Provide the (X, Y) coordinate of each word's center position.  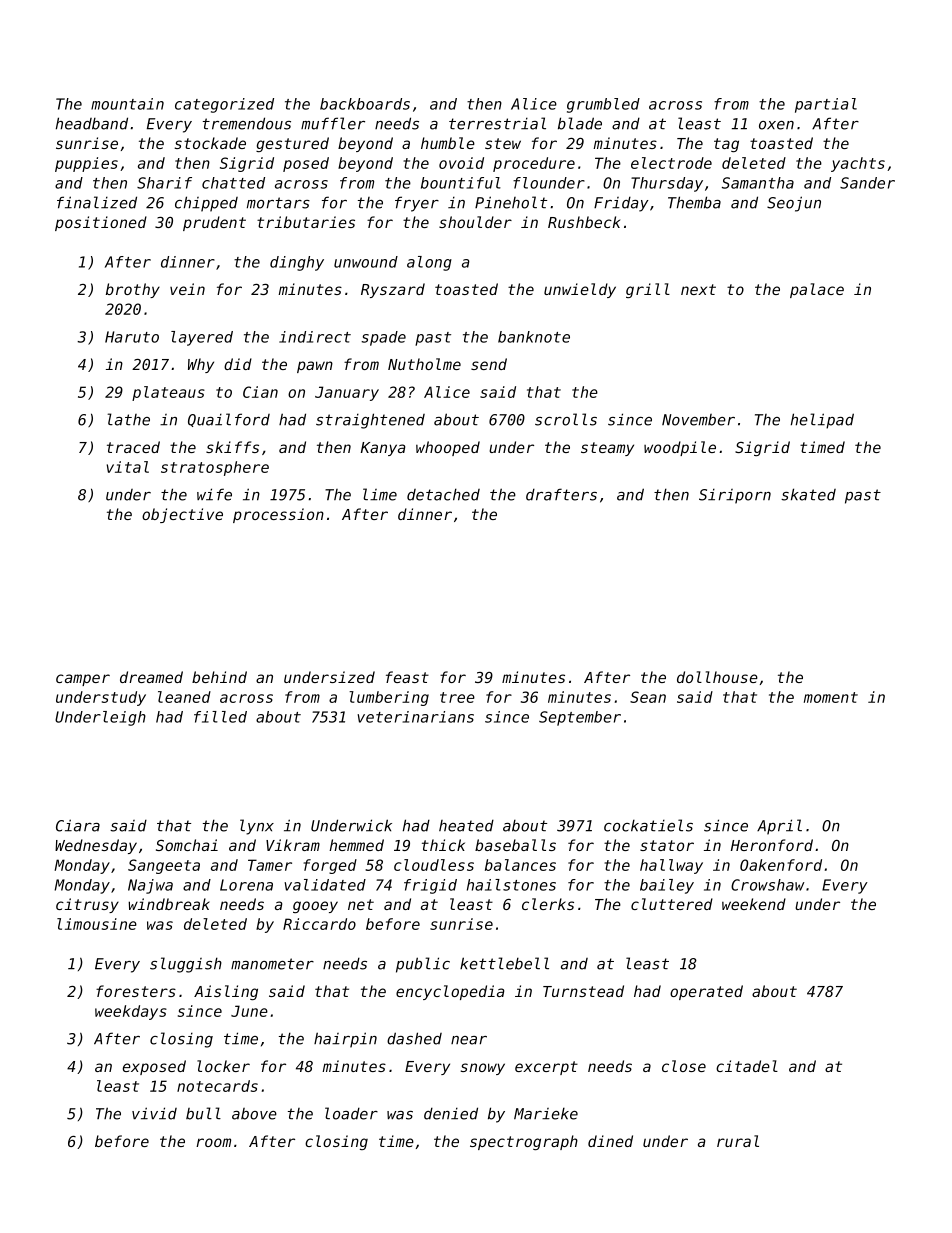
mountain (127, 104)
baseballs (515, 845)
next (698, 289)
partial (826, 105)
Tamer (270, 865)
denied (451, 1113)
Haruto (132, 337)
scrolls (566, 419)
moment (831, 697)
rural (738, 1141)
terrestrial (497, 123)
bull (203, 1113)
